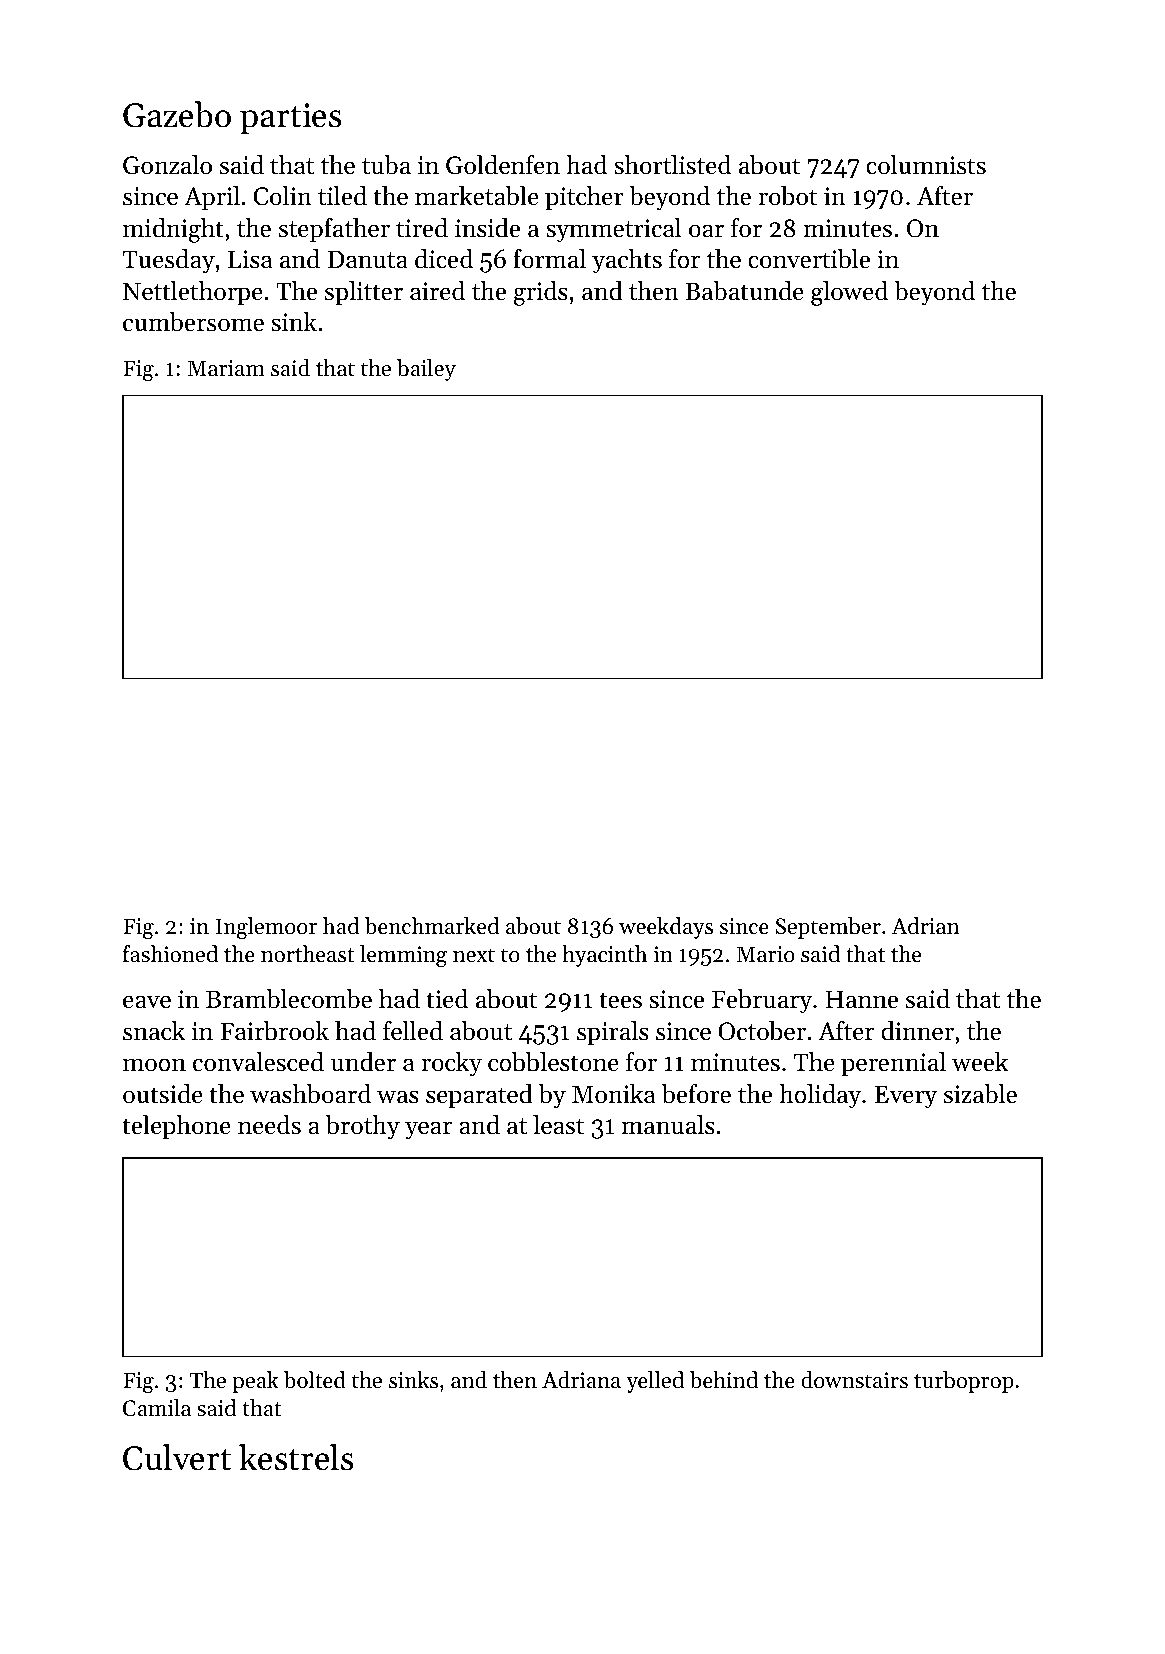  Describe the element at coordinates (672, 165) in the screenshot. I see `shortlisted` at that location.
